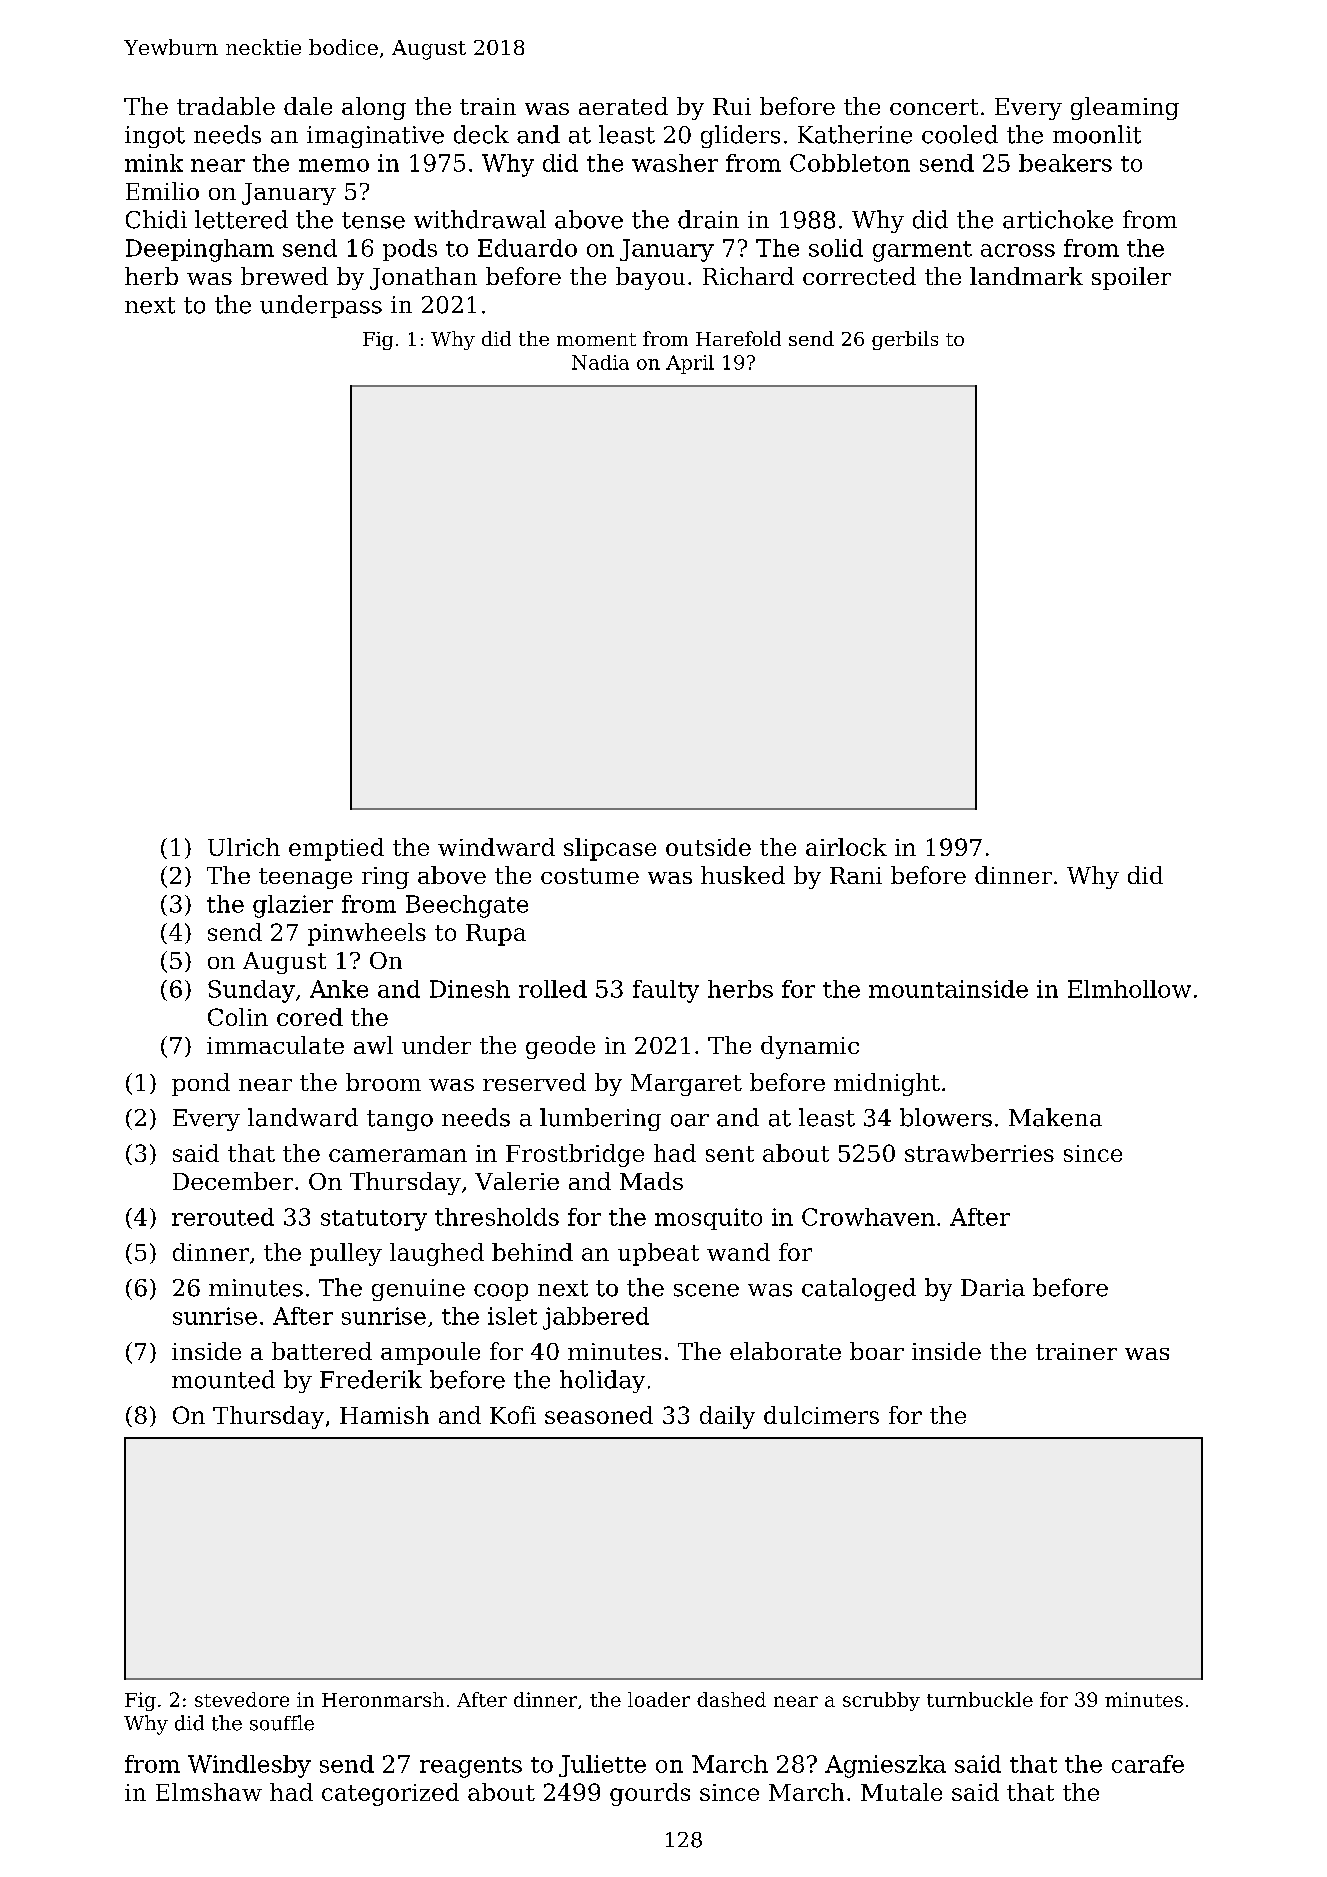 The width and height of the screenshot is (1327, 1877). I want to click on concert, so click(934, 107).
